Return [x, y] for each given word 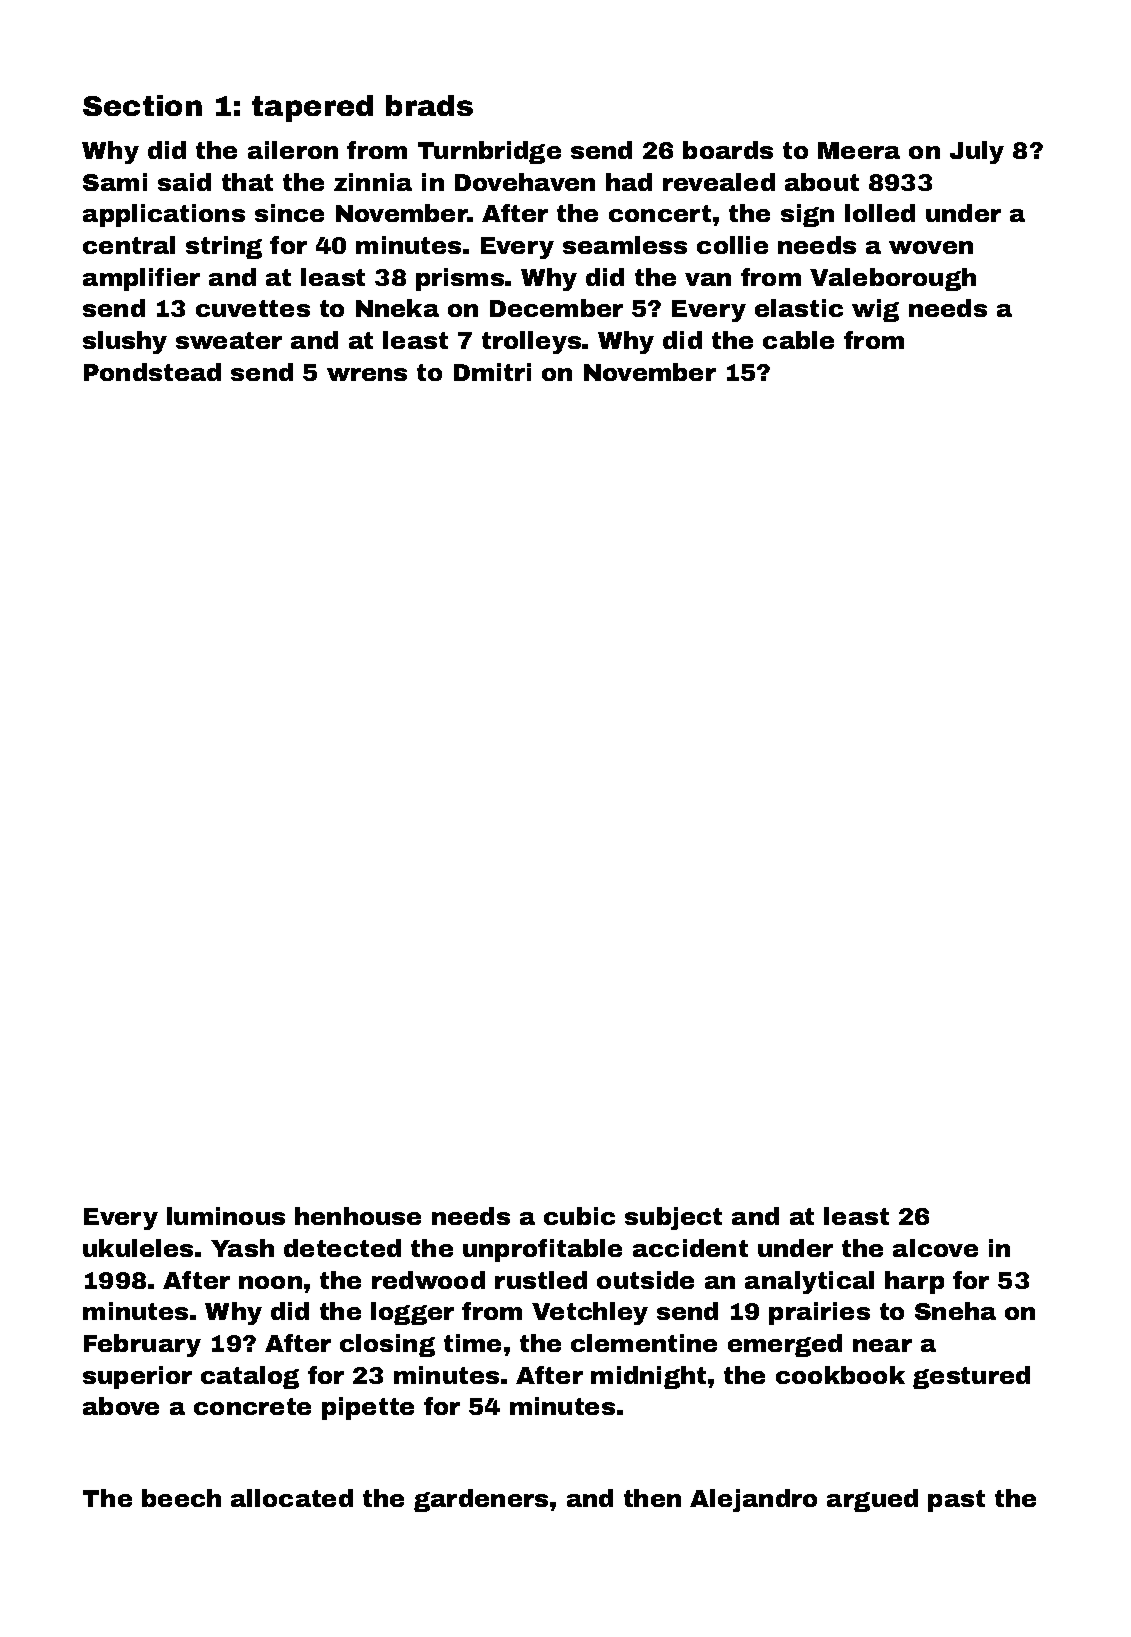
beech [181, 1498]
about [822, 182]
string [224, 247]
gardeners [481, 1500]
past [956, 1501]
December [556, 308]
